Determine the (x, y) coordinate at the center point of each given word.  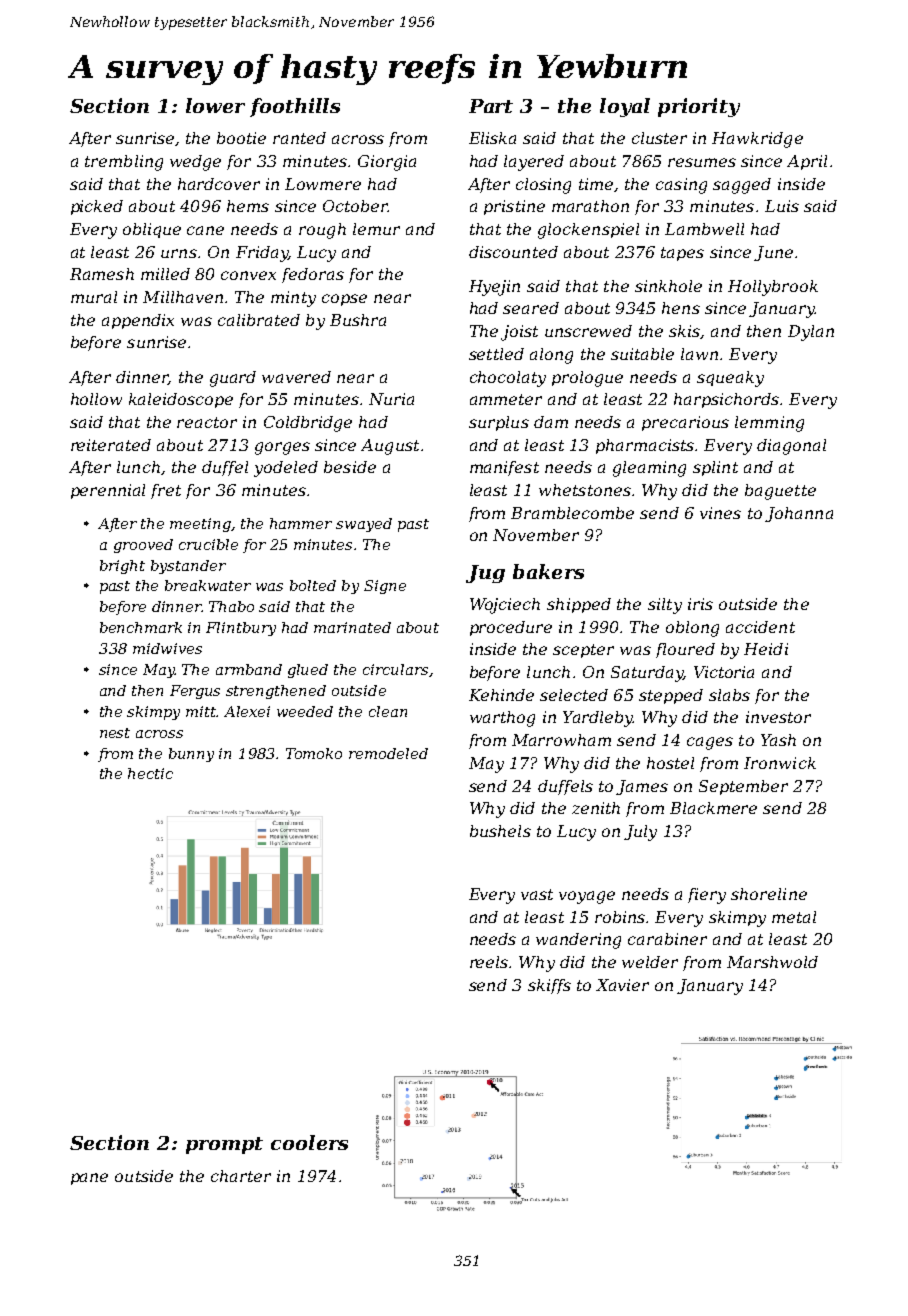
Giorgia (387, 163)
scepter (583, 651)
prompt (224, 1145)
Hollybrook (773, 288)
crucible (208, 544)
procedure (511, 628)
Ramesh (102, 274)
